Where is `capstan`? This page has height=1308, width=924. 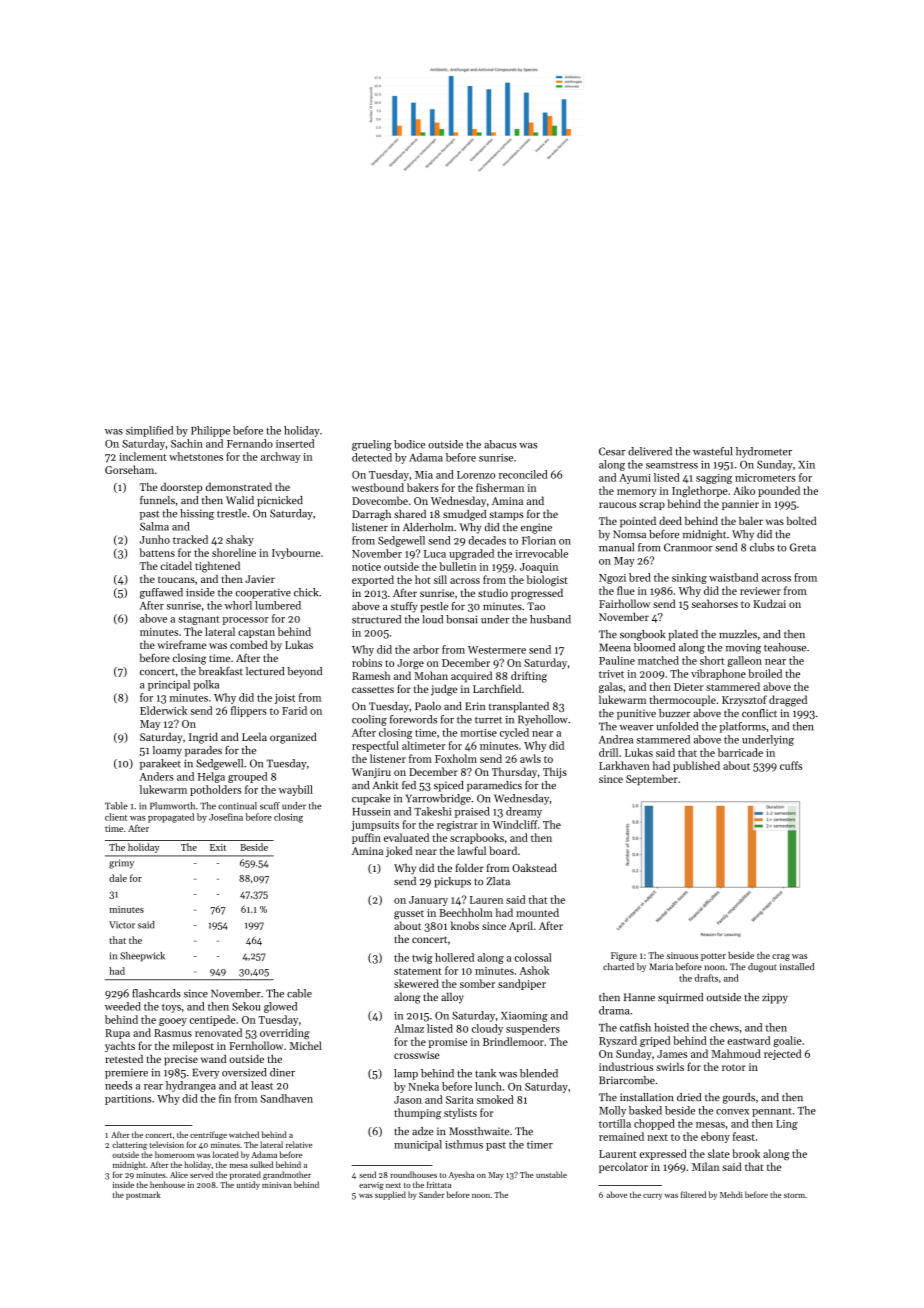
capstan is located at coordinates (256, 633).
